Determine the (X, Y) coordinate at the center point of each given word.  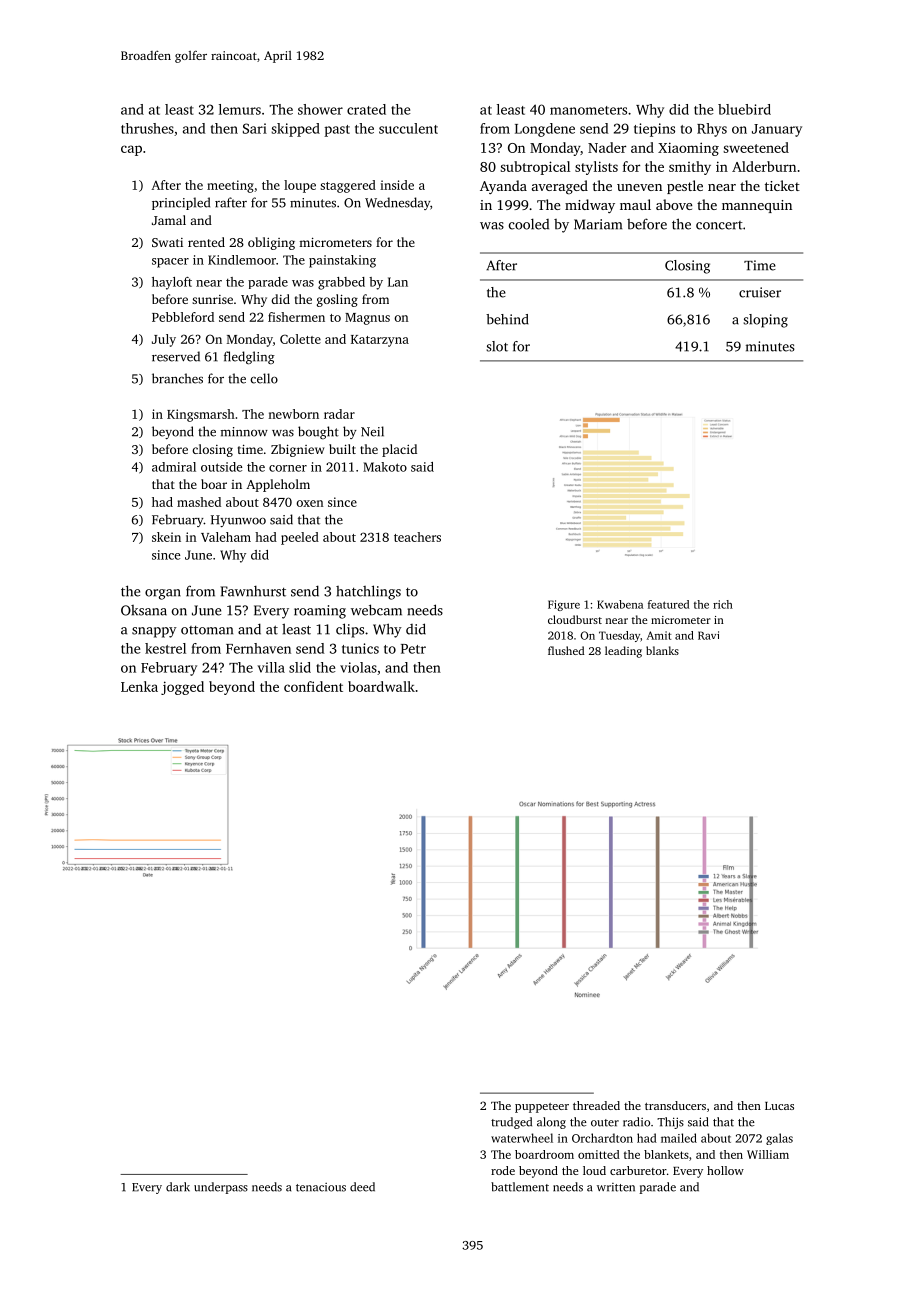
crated (366, 109)
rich (723, 604)
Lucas (779, 1106)
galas (779, 1139)
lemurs (240, 109)
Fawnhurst (253, 591)
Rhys (712, 130)
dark (178, 1187)
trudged (511, 1123)
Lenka (139, 686)
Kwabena (620, 604)
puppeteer (542, 1108)
